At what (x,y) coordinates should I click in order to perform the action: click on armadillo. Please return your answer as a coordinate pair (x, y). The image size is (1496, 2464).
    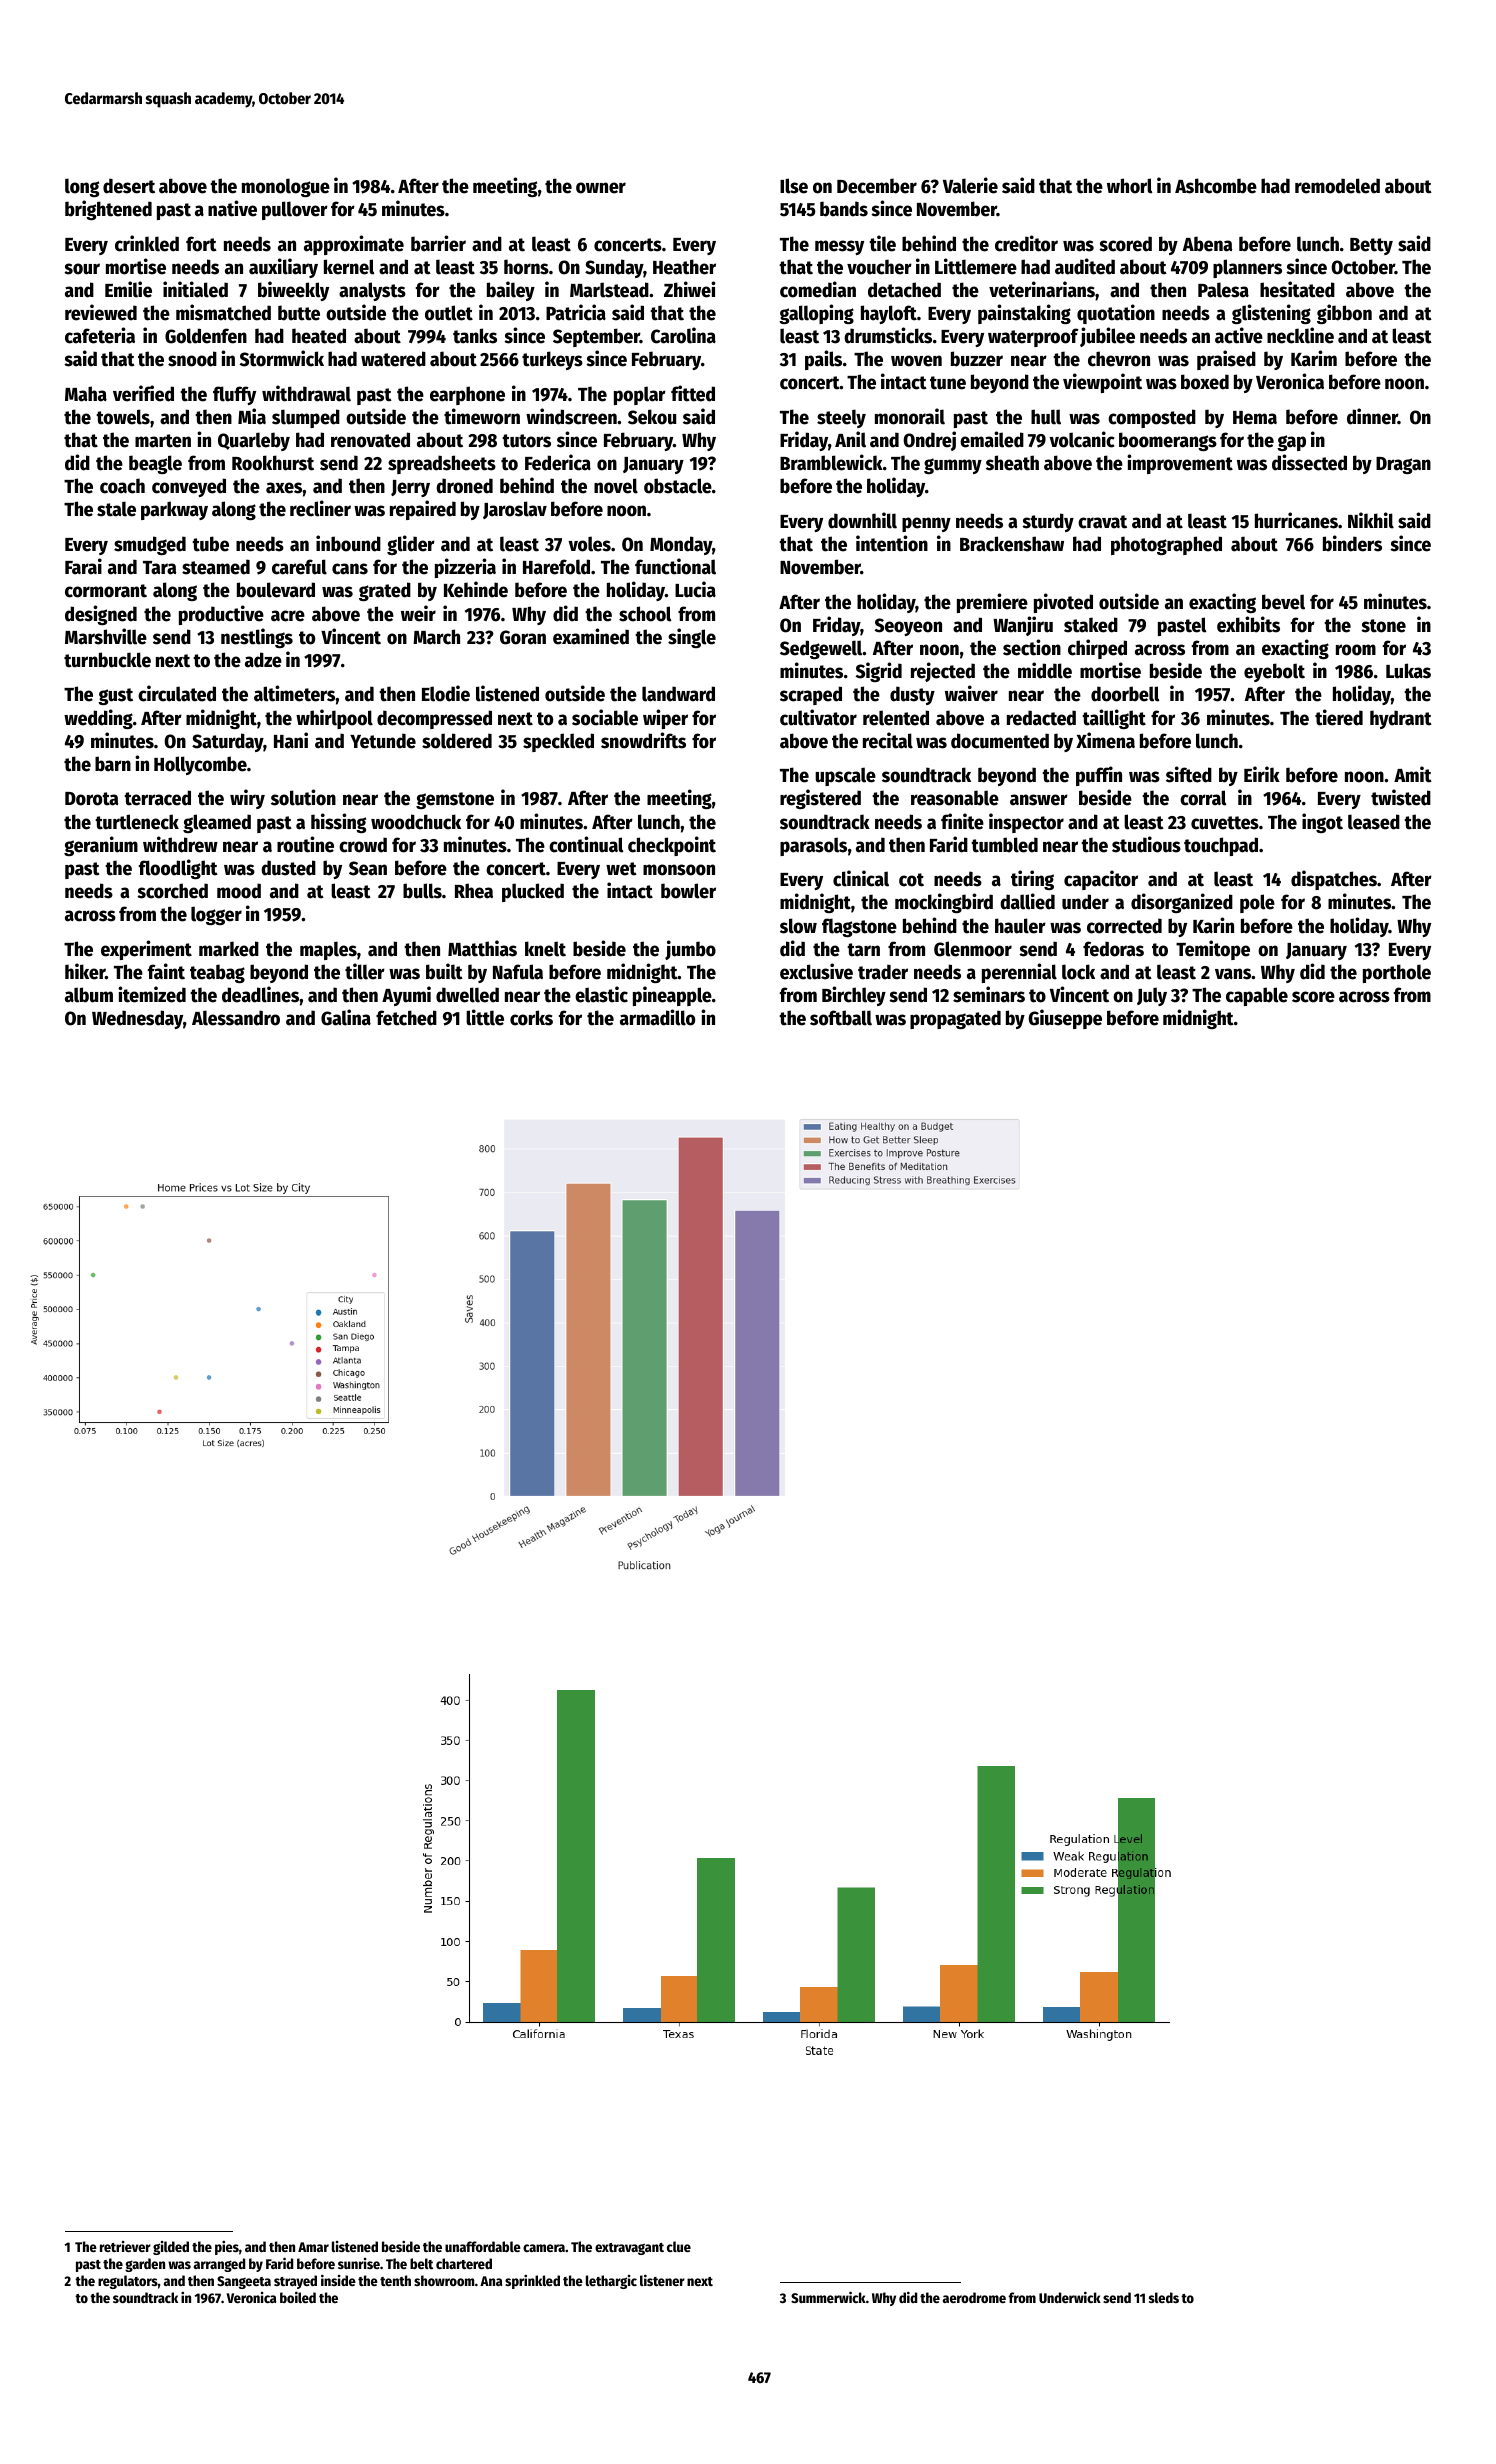
    Looking at the image, I should click on (657, 1017).
